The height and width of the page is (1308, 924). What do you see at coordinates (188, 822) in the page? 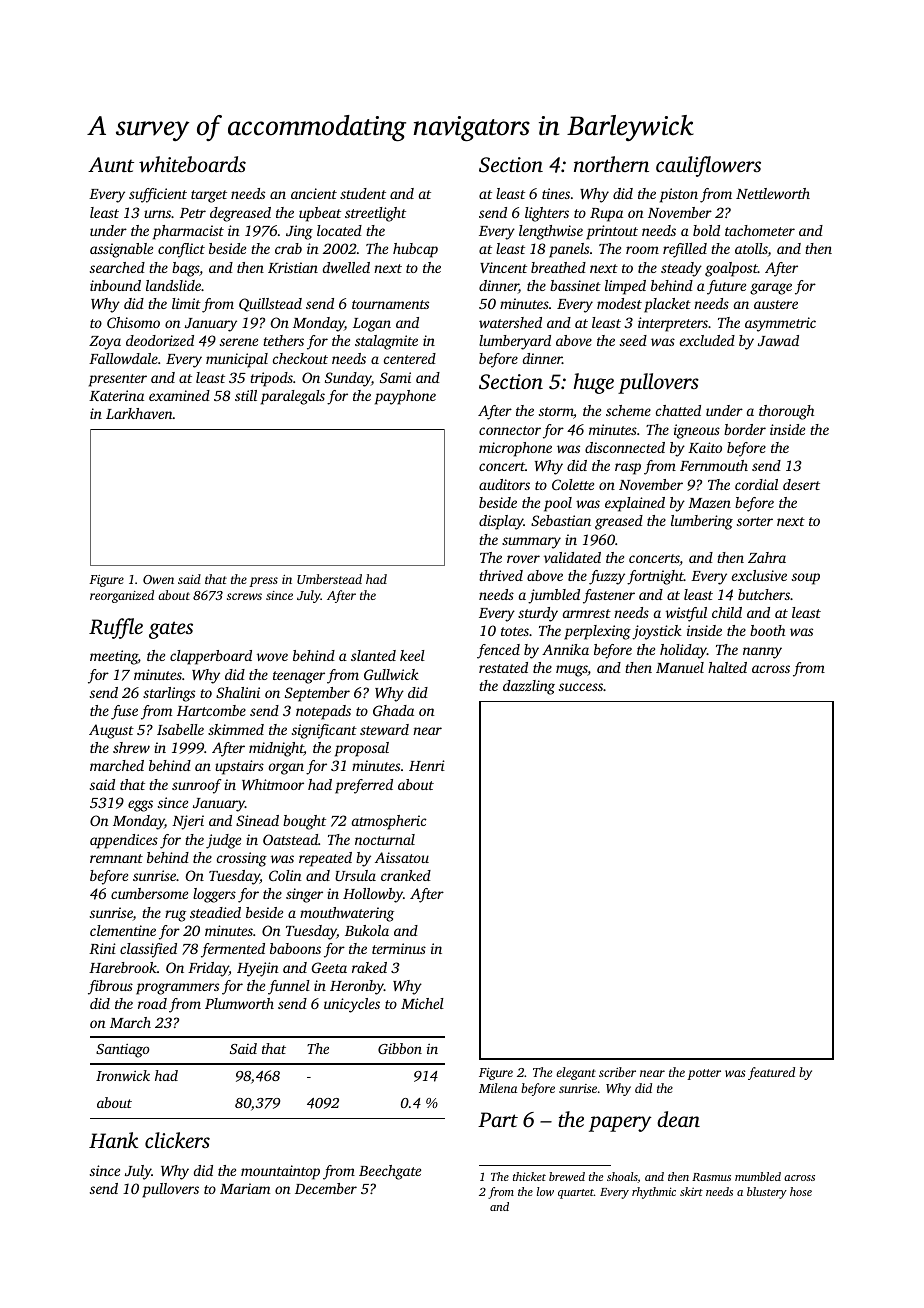
I see `Njeri` at bounding box center [188, 822].
